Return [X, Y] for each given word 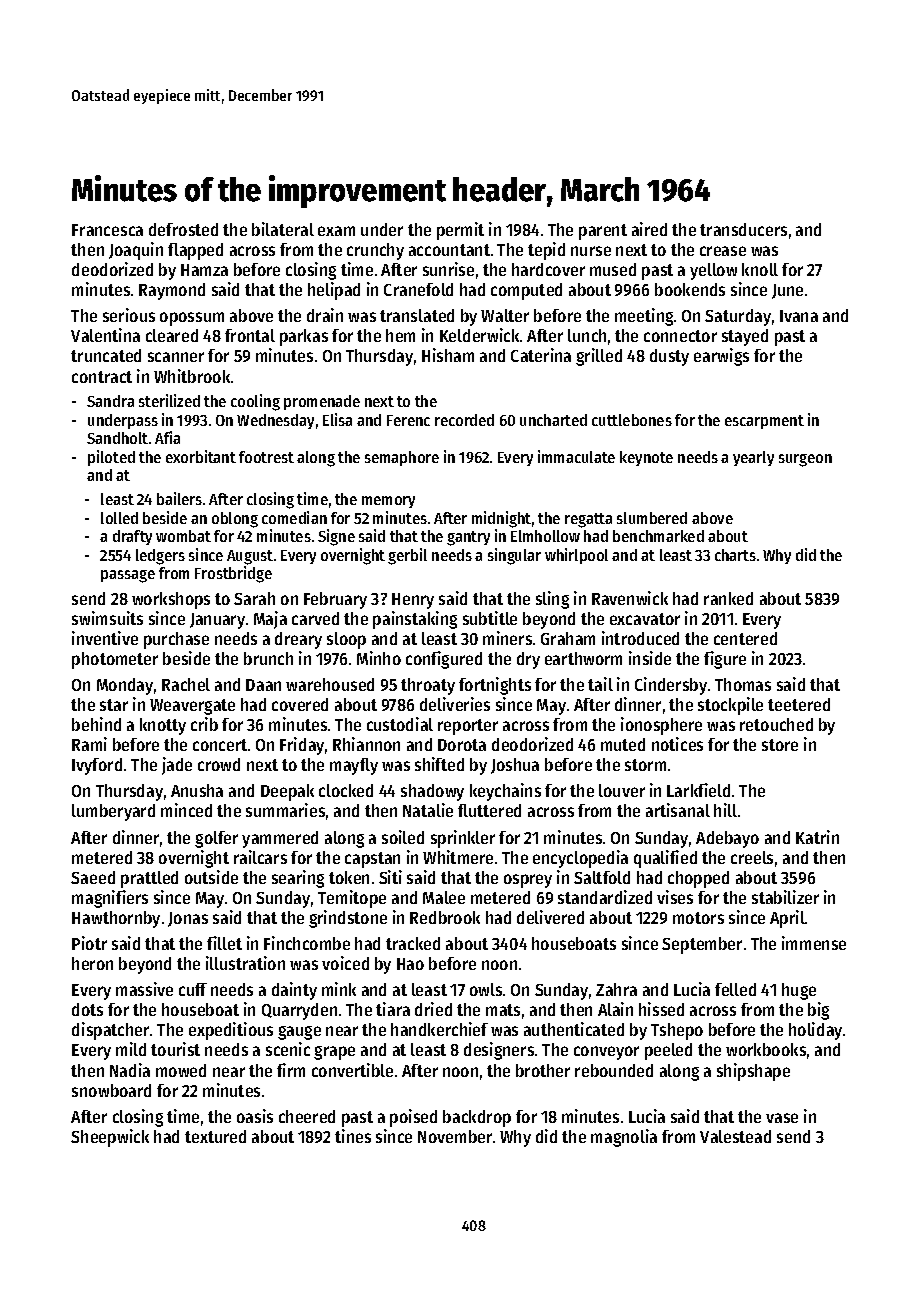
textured [215, 1136]
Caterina [541, 355]
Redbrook [445, 917]
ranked [728, 598]
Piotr [89, 943]
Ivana [799, 316]
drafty [132, 537]
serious [129, 315]
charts [735, 555]
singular [514, 556]
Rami [89, 744]
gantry [468, 538]
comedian [294, 517]
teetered [799, 704]
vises [675, 897]
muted [623, 744]
